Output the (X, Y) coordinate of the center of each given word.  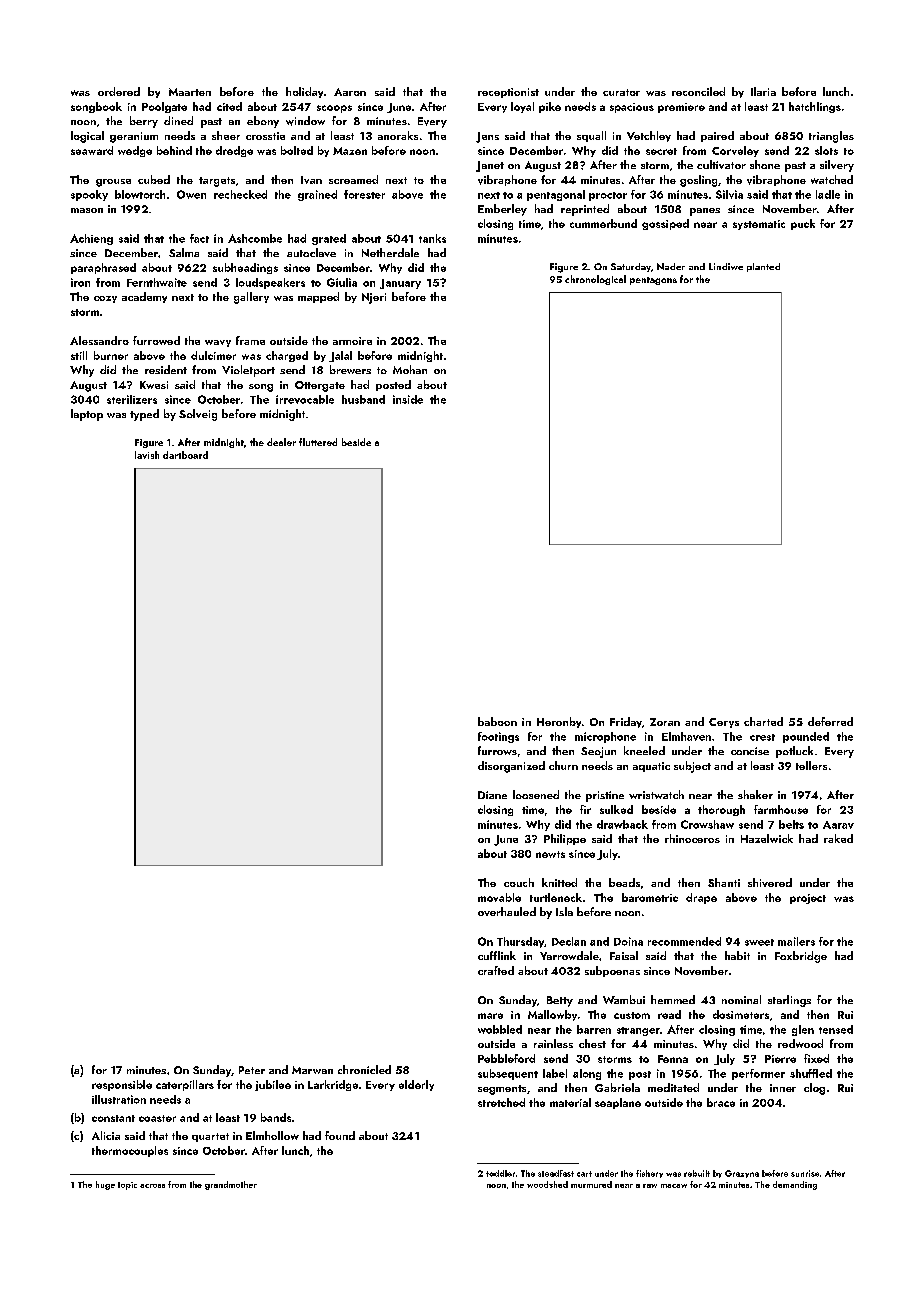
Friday (626, 722)
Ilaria (763, 91)
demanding (795, 1185)
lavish (147, 455)
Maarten (190, 92)
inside (408, 399)
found (340, 1135)
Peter (252, 1070)
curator (621, 92)
